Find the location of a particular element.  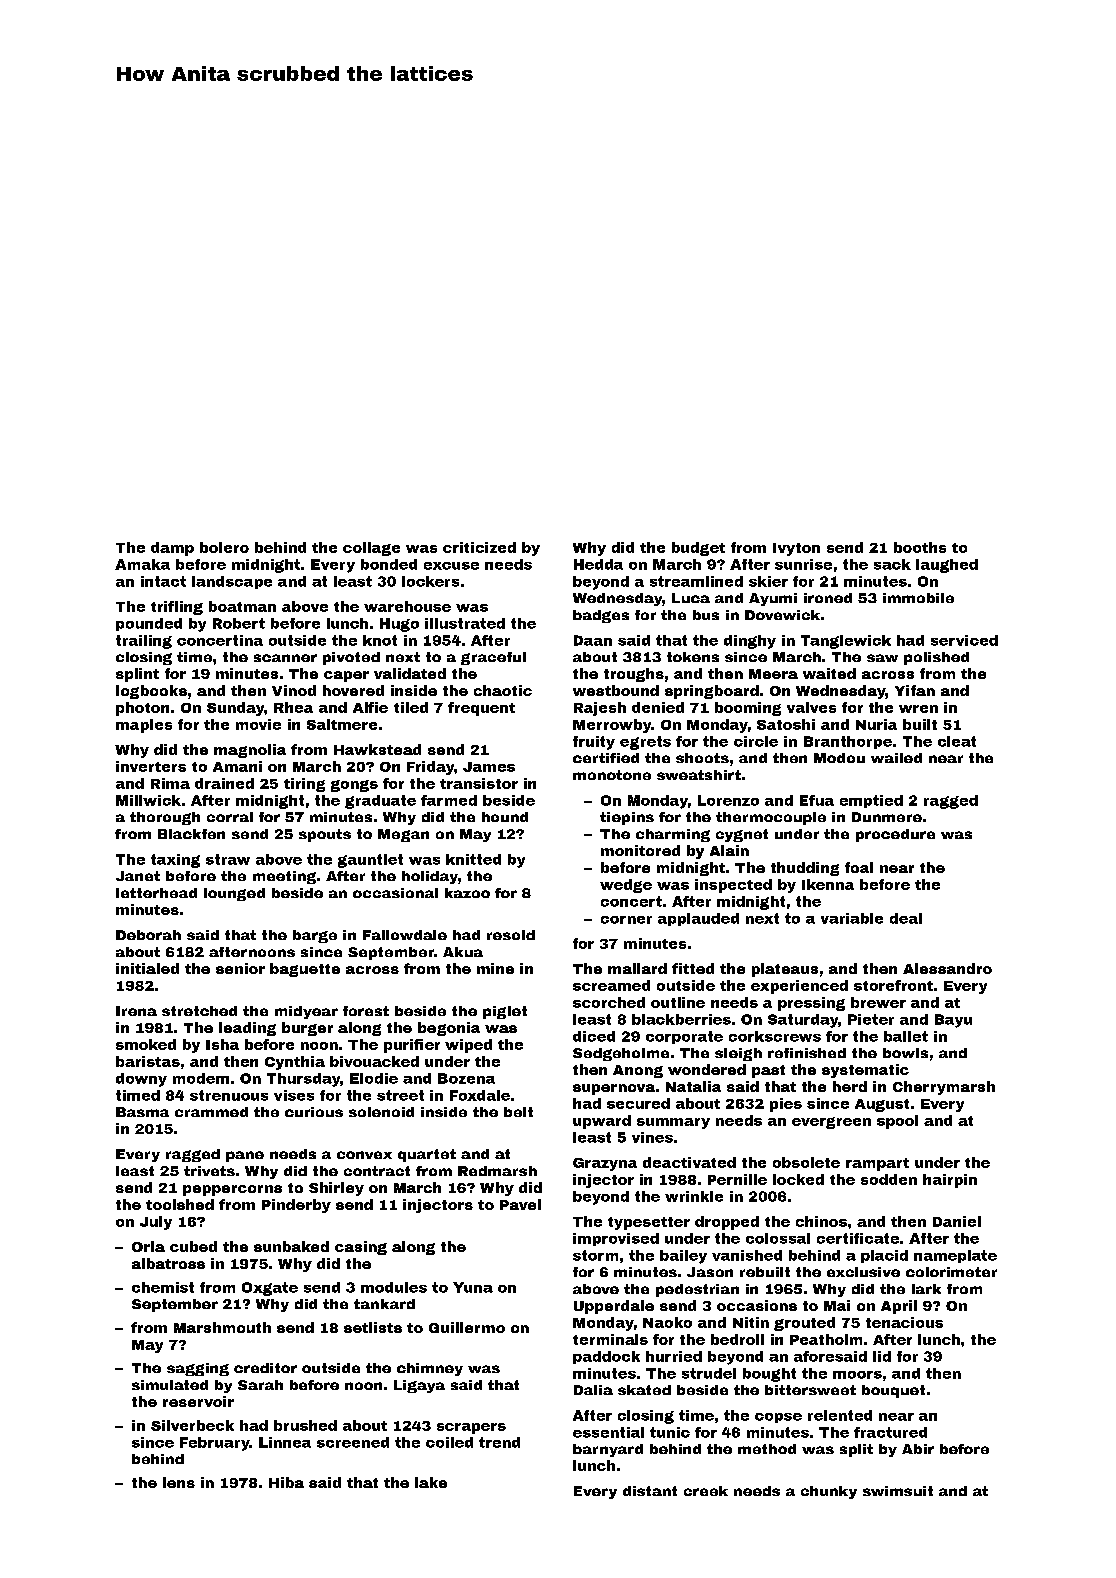

Oxgate is located at coordinates (270, 1289).
